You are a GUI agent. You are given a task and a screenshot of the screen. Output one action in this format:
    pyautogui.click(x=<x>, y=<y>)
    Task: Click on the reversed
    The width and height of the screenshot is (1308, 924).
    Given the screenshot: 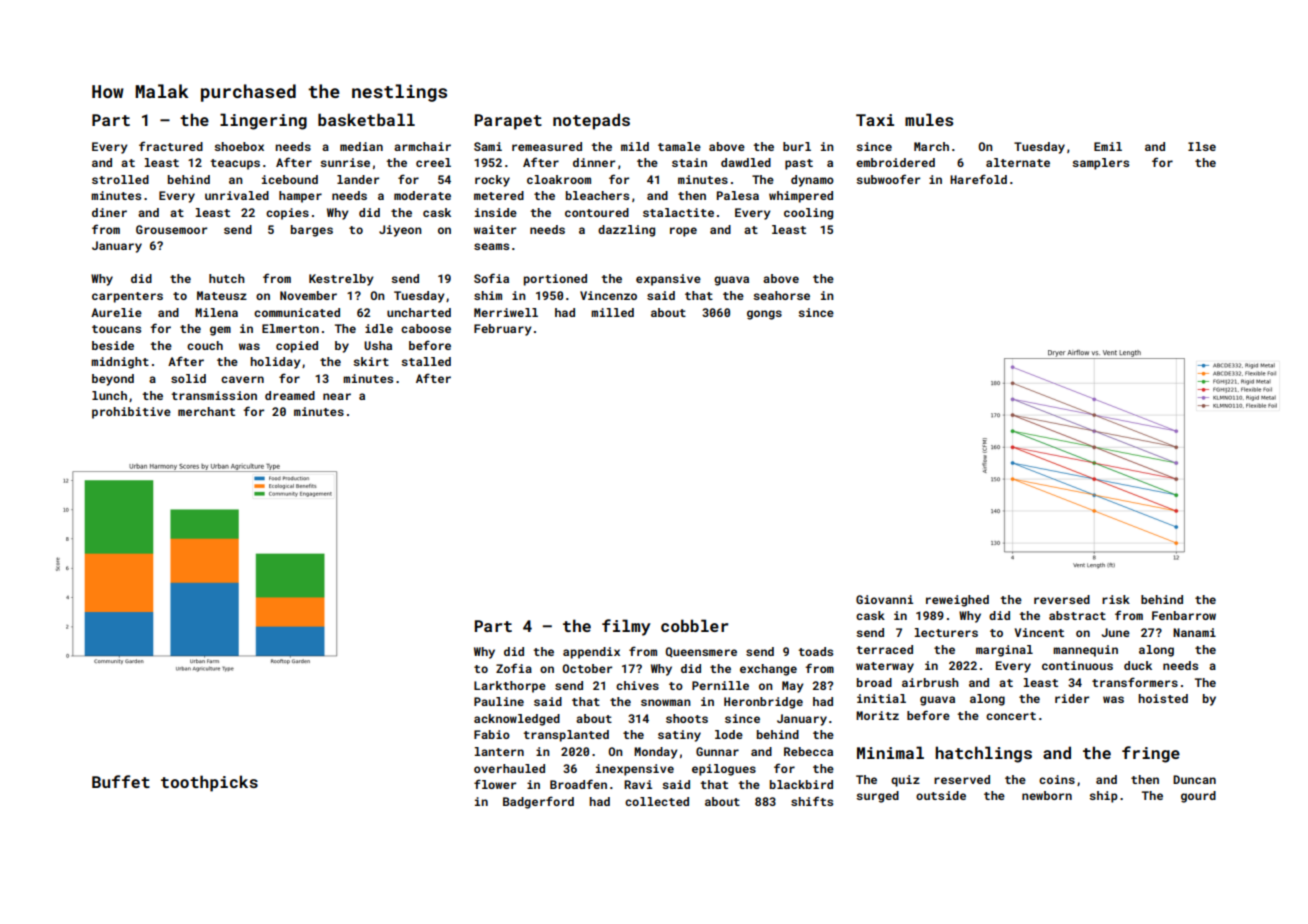 What is the action you would take?
    pyautogui.click(x=1062, y=599)
